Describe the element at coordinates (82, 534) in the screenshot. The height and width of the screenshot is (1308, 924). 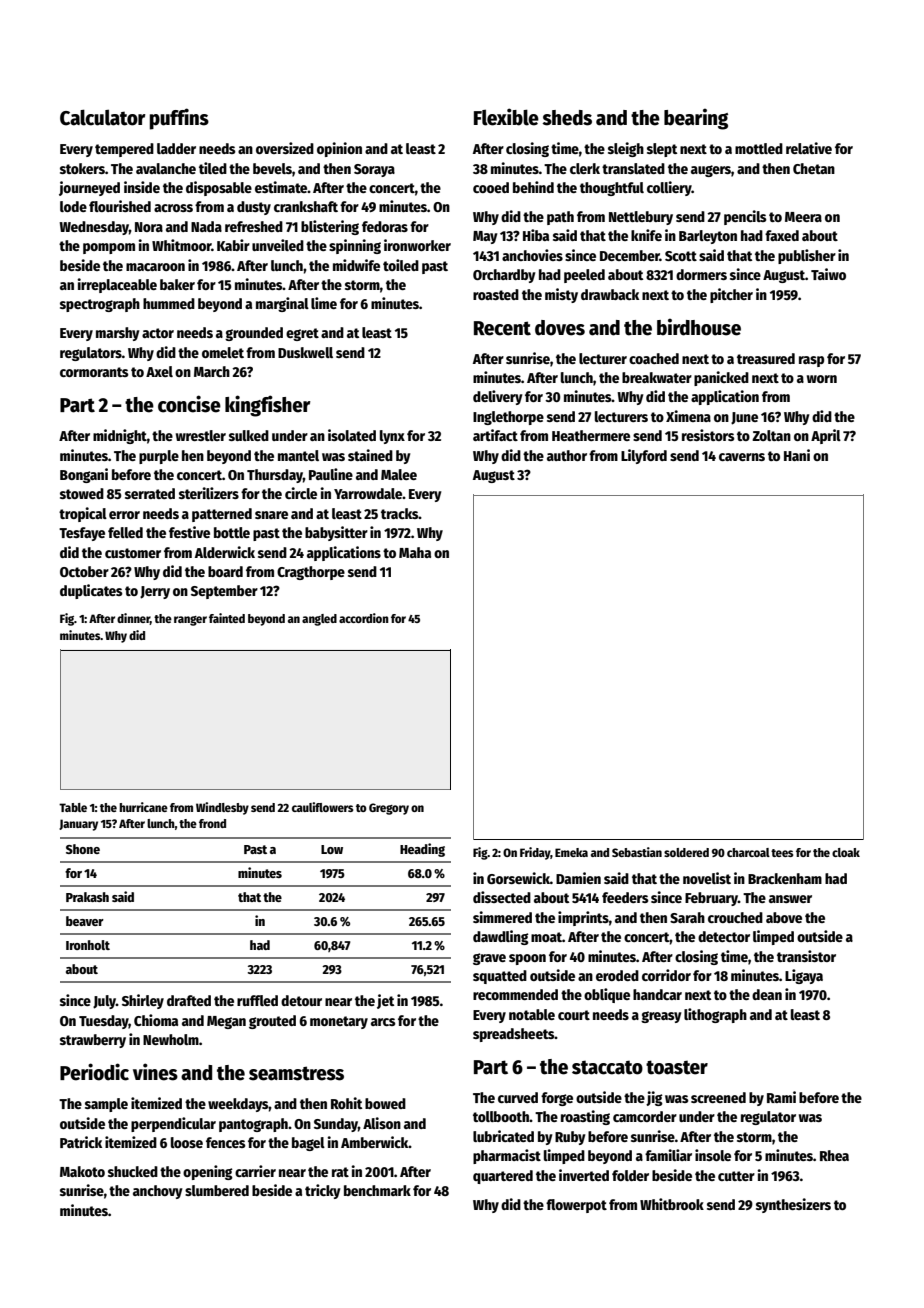
I see `Tesfaye` at that location.
